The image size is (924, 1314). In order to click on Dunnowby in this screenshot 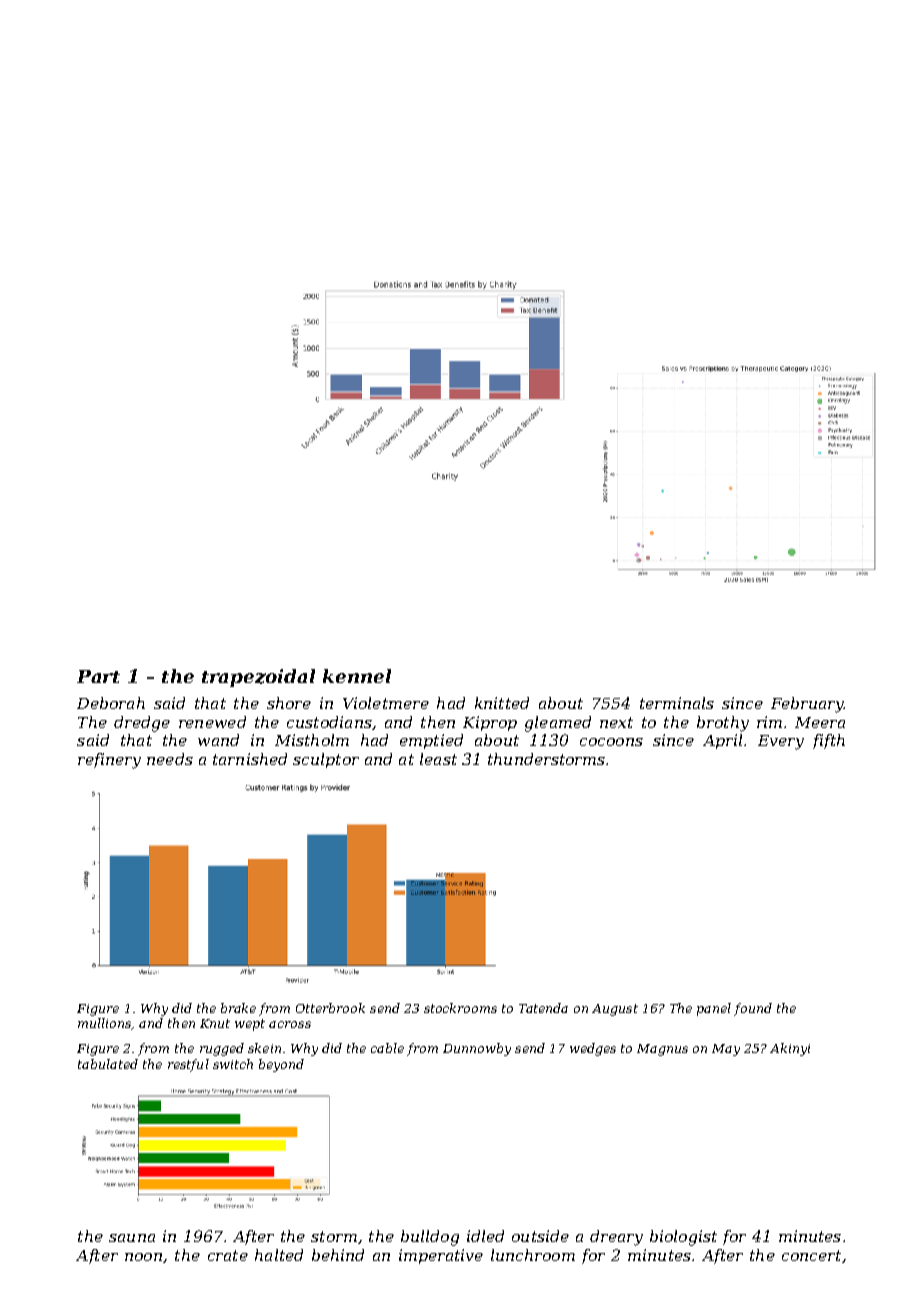, I will do `click(477, 1049)`.
